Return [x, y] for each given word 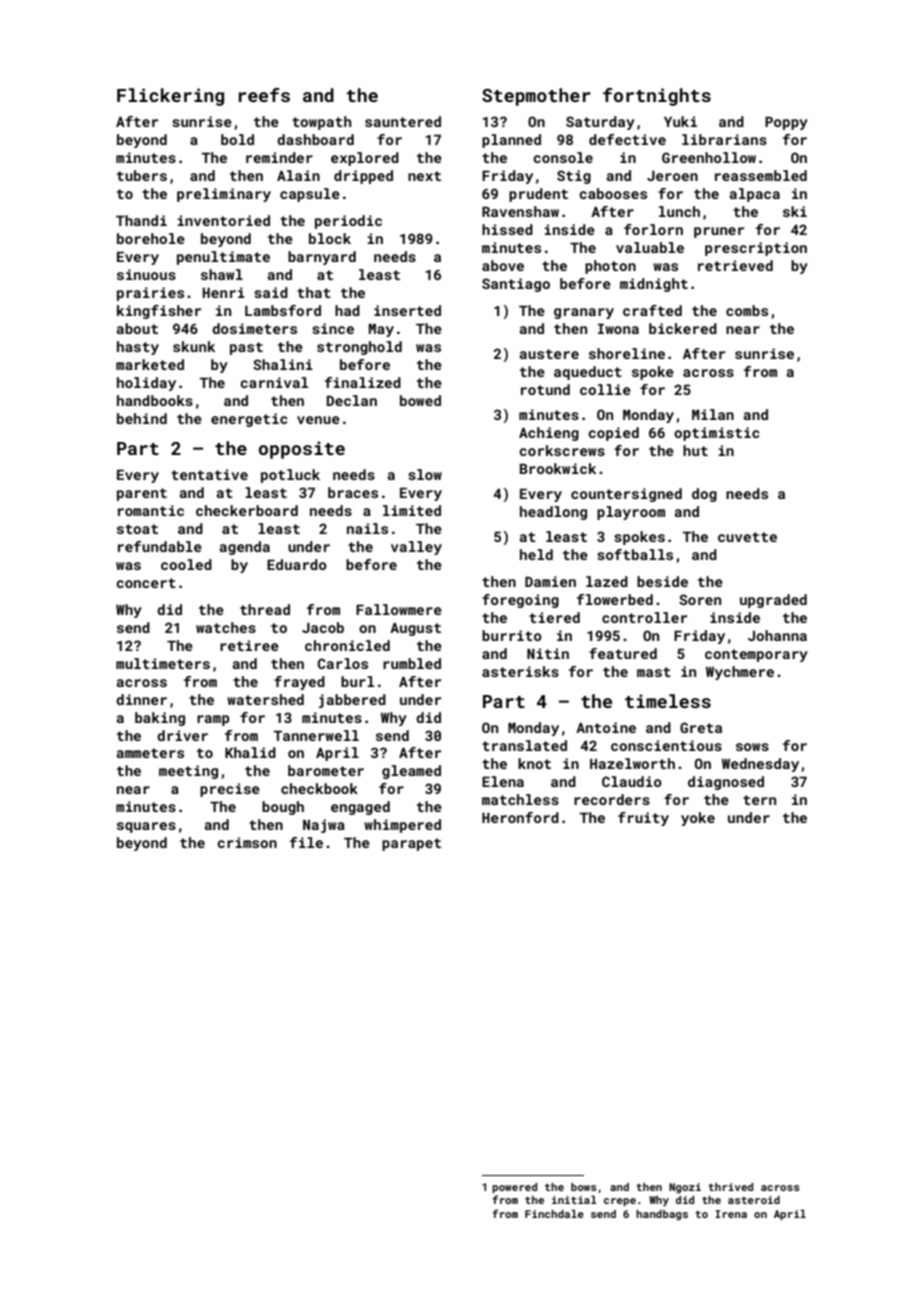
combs [747, 310]
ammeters [150, 753]
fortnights [657, 97]
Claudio [632, 781]
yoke [698, 819]
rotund [545, 389]
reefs [264, 95]
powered [514, 1188]
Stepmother [536, 97]
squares [146, 827]
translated [524, 745]
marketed [150, 364]
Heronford [520, 817]
